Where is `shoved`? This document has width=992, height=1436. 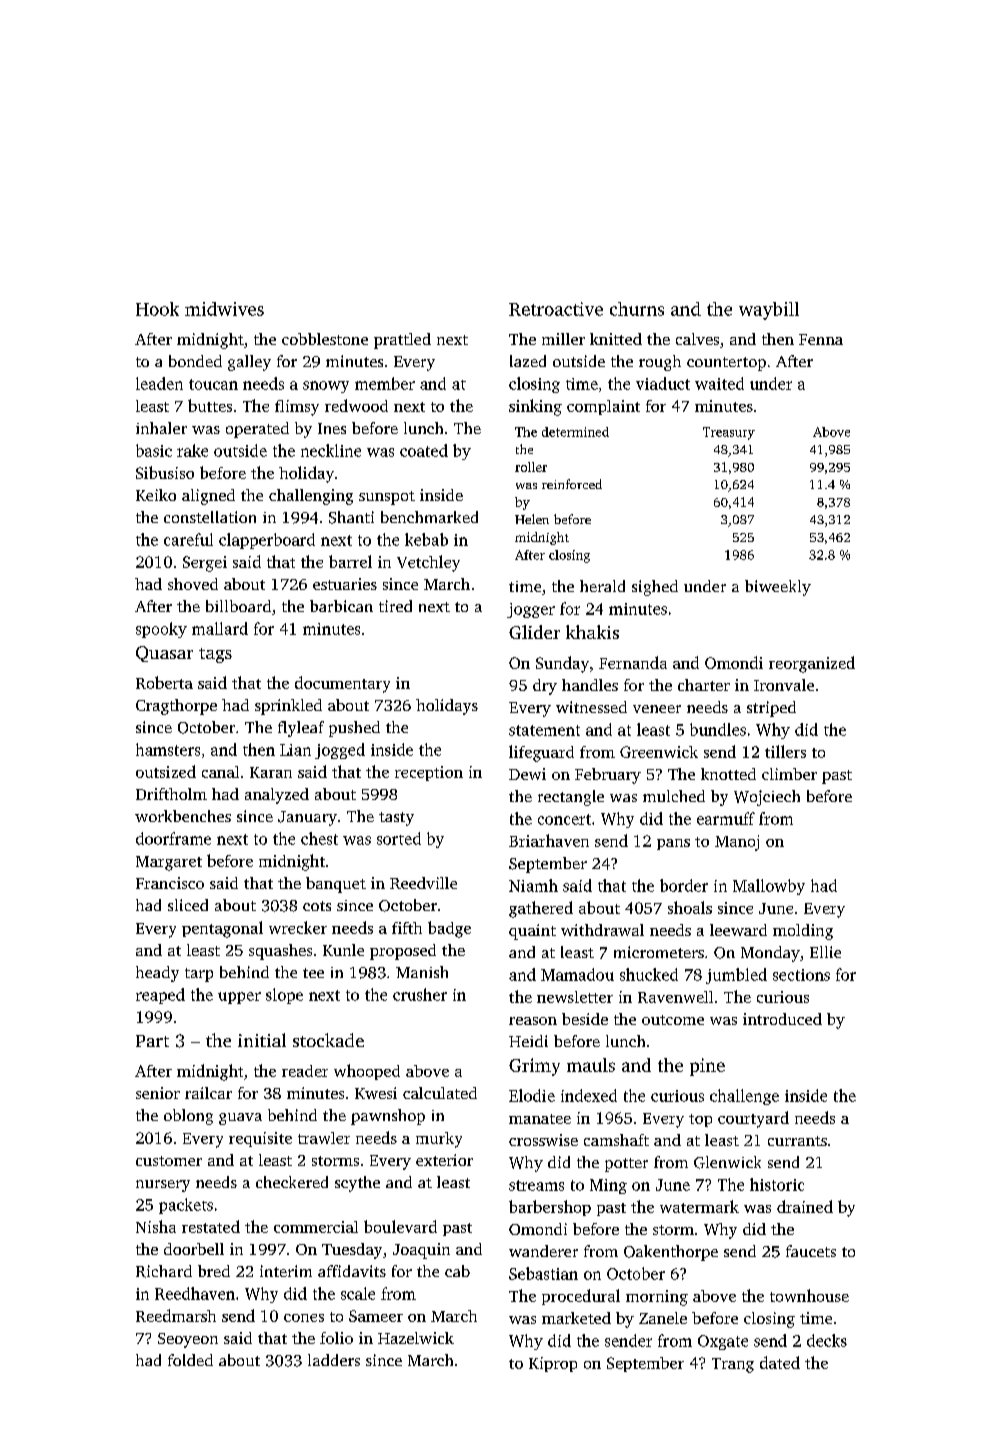
shoved is located at coordinates (193, 584).
